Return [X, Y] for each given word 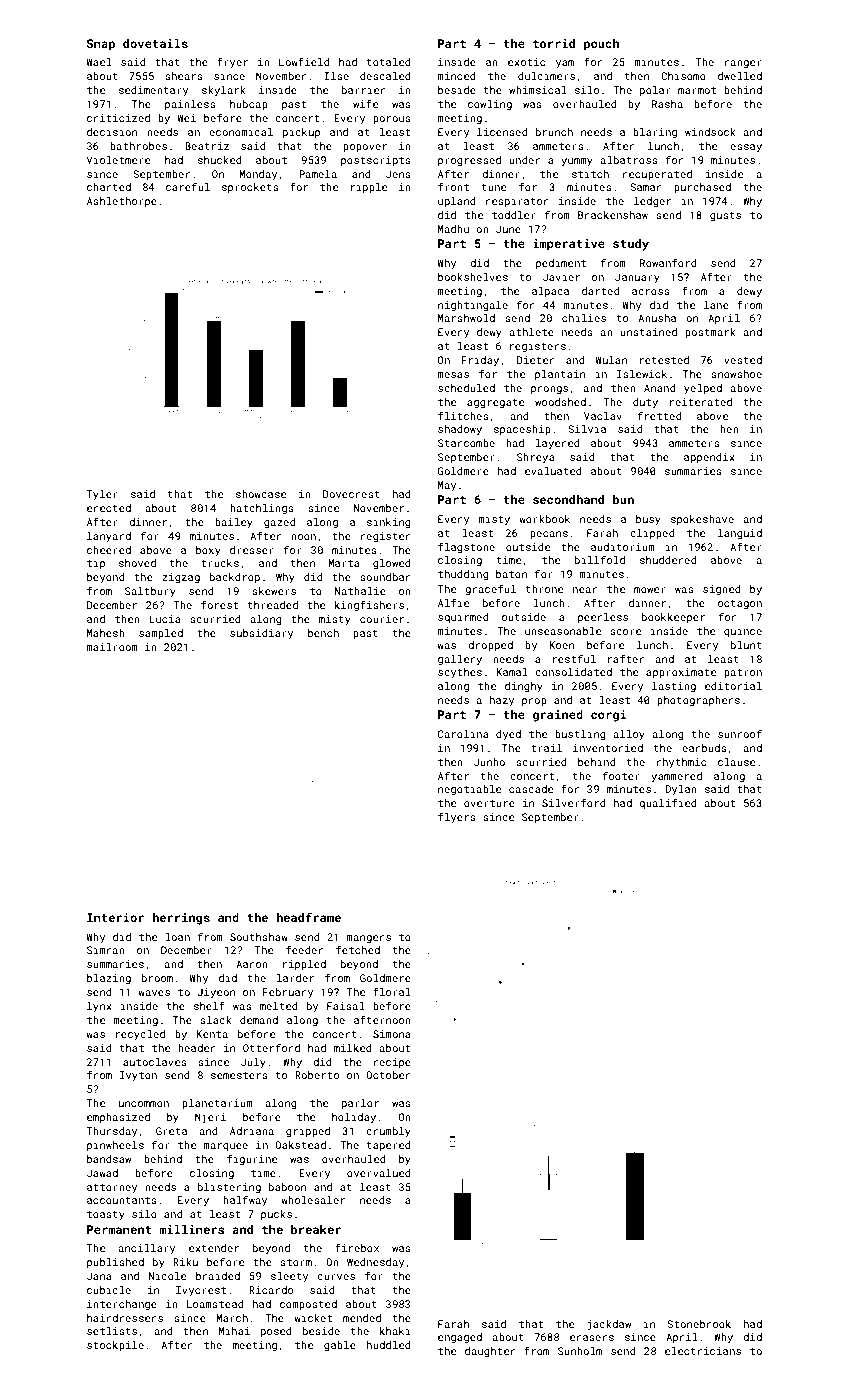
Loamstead [215, 1304]
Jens [398, 174]
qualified [668, 803]
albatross [629, 160]
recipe [392, 1063]
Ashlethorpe [122, 202]
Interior [115, 917]
